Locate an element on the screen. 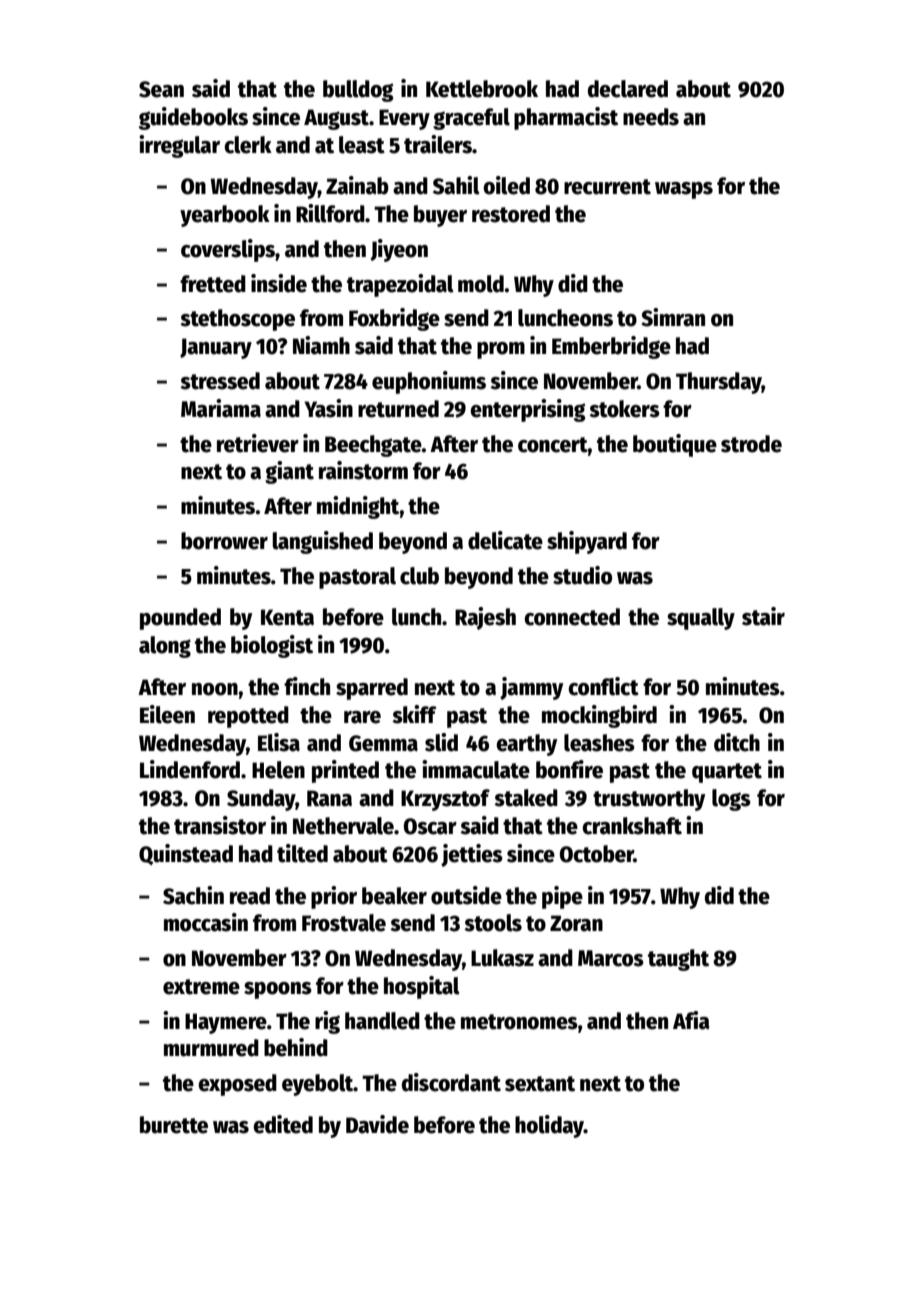 Image resolution: width=924 pixels, height=1314 pixels. holiday is located at coordinates (549, 1126).
